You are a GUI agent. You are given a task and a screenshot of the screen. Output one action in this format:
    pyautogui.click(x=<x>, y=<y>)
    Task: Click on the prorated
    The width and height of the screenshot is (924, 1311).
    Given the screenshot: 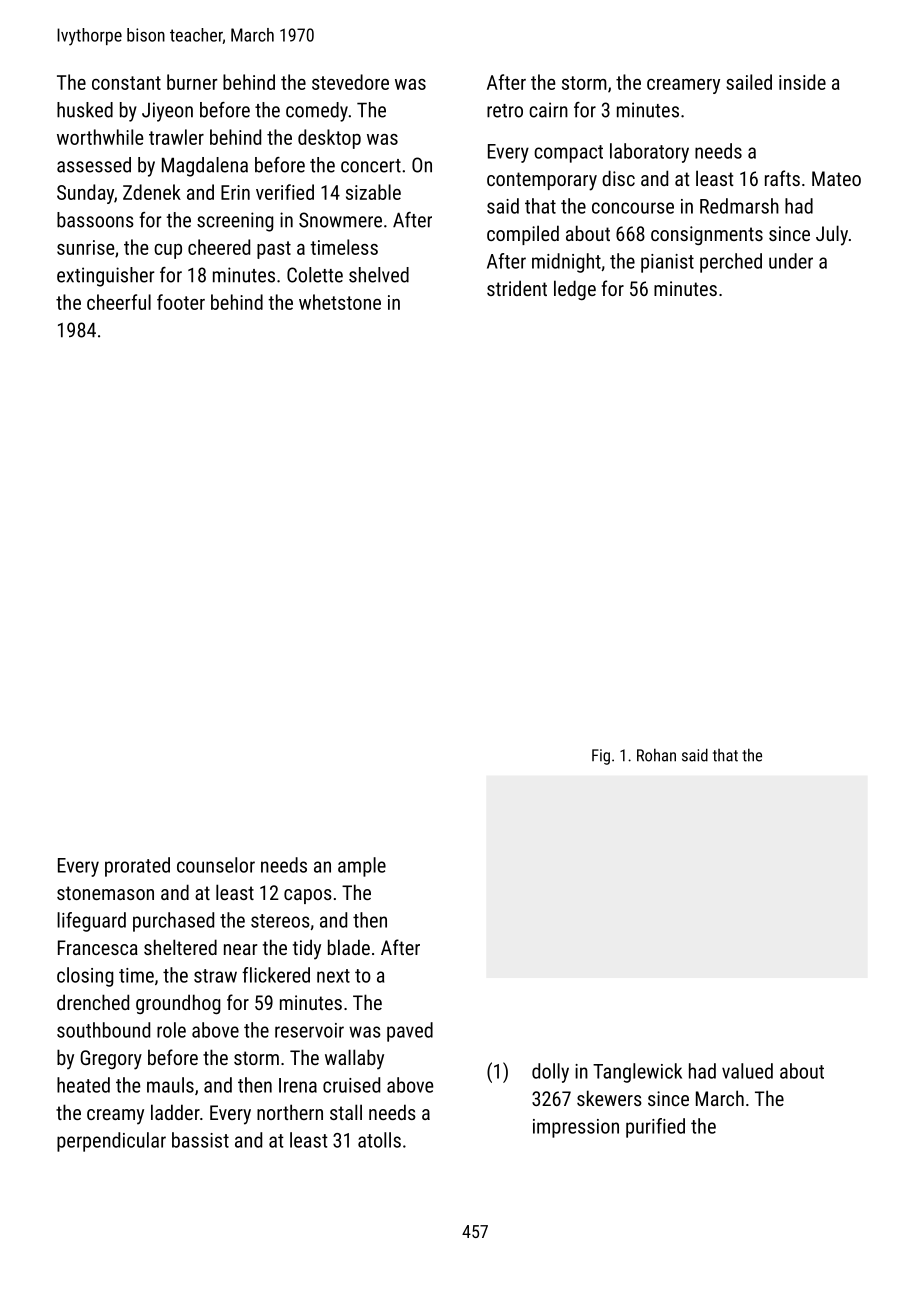 What is the action you would take?
    pyautogui.click(x=137, y=867)
